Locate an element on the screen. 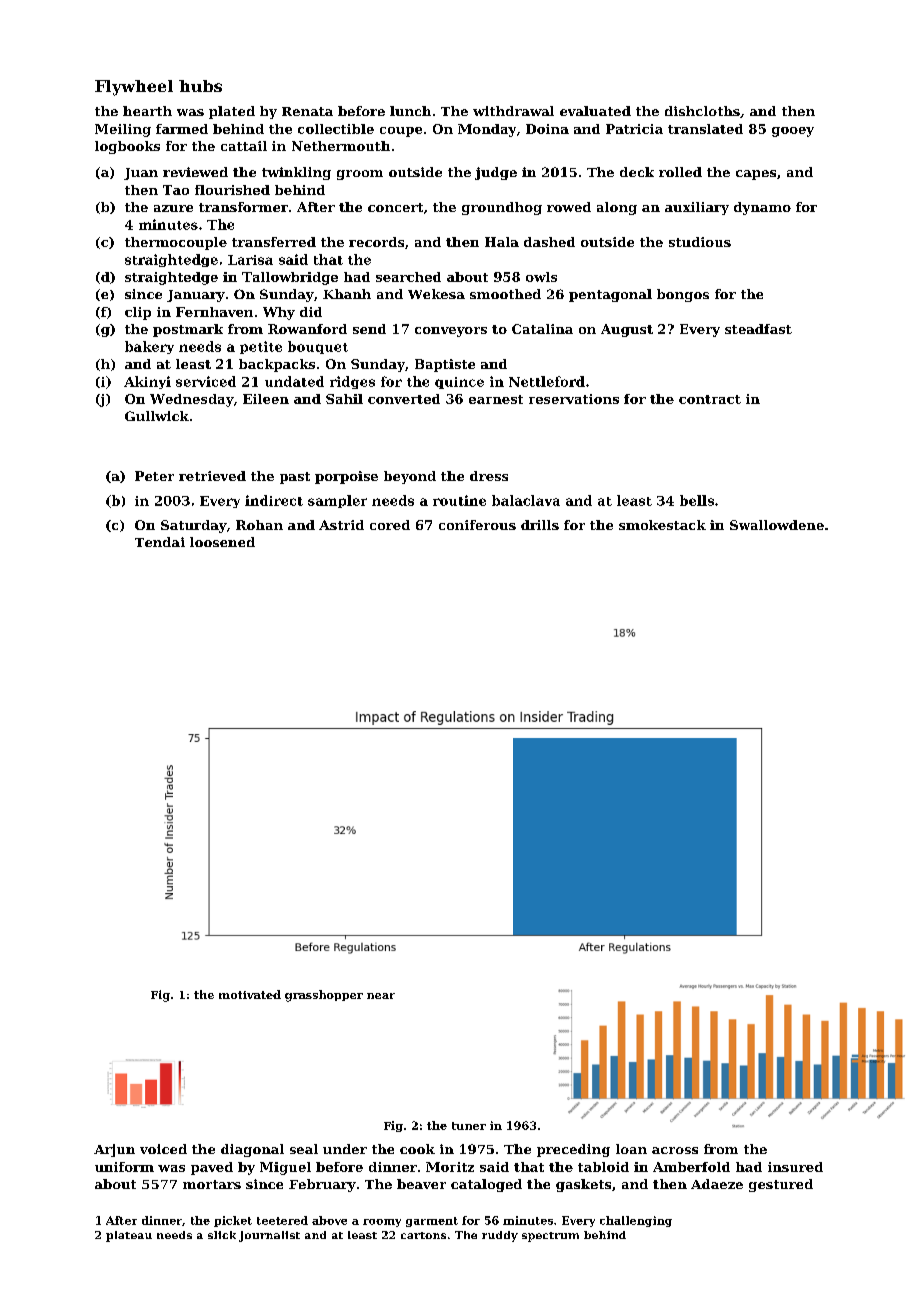  spectrum is located at coordinates (550, 1237).
